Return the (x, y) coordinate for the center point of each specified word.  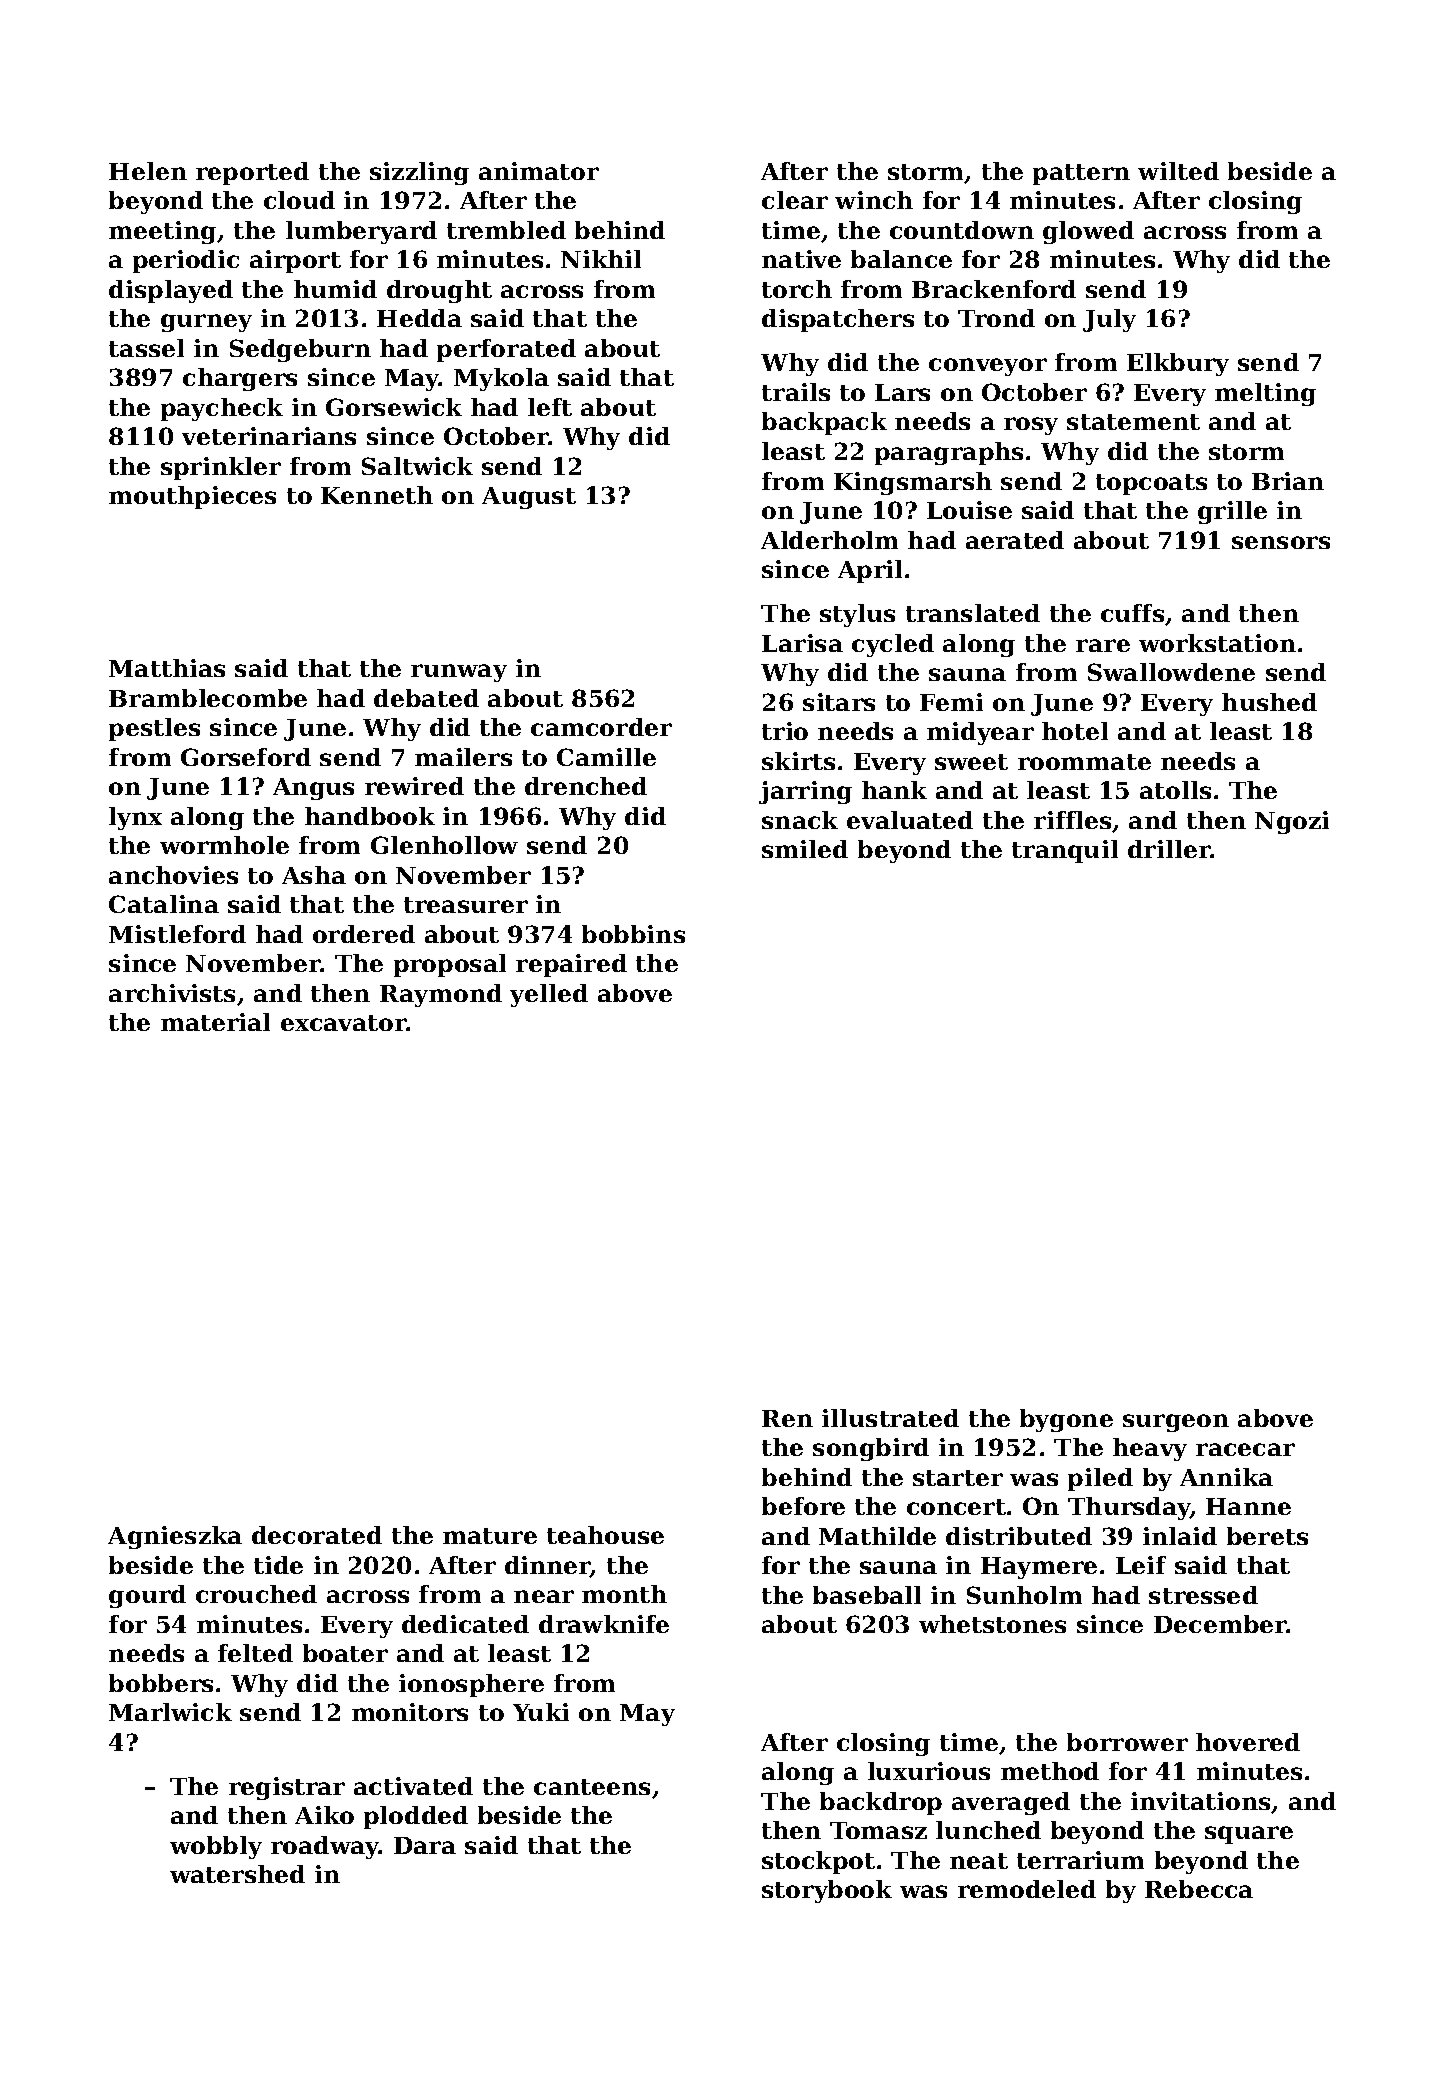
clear (795, 200)
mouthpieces (192, 497)
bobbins (633, 934)
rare (1103, 645)
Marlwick (170, 1712)
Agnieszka (175, 1537)
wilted (1178, 171)
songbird (871, 1449)
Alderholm (829, 540)
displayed (171, 291)
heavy (1150, 1449)
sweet (971, 762)
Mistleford (177, 934)
